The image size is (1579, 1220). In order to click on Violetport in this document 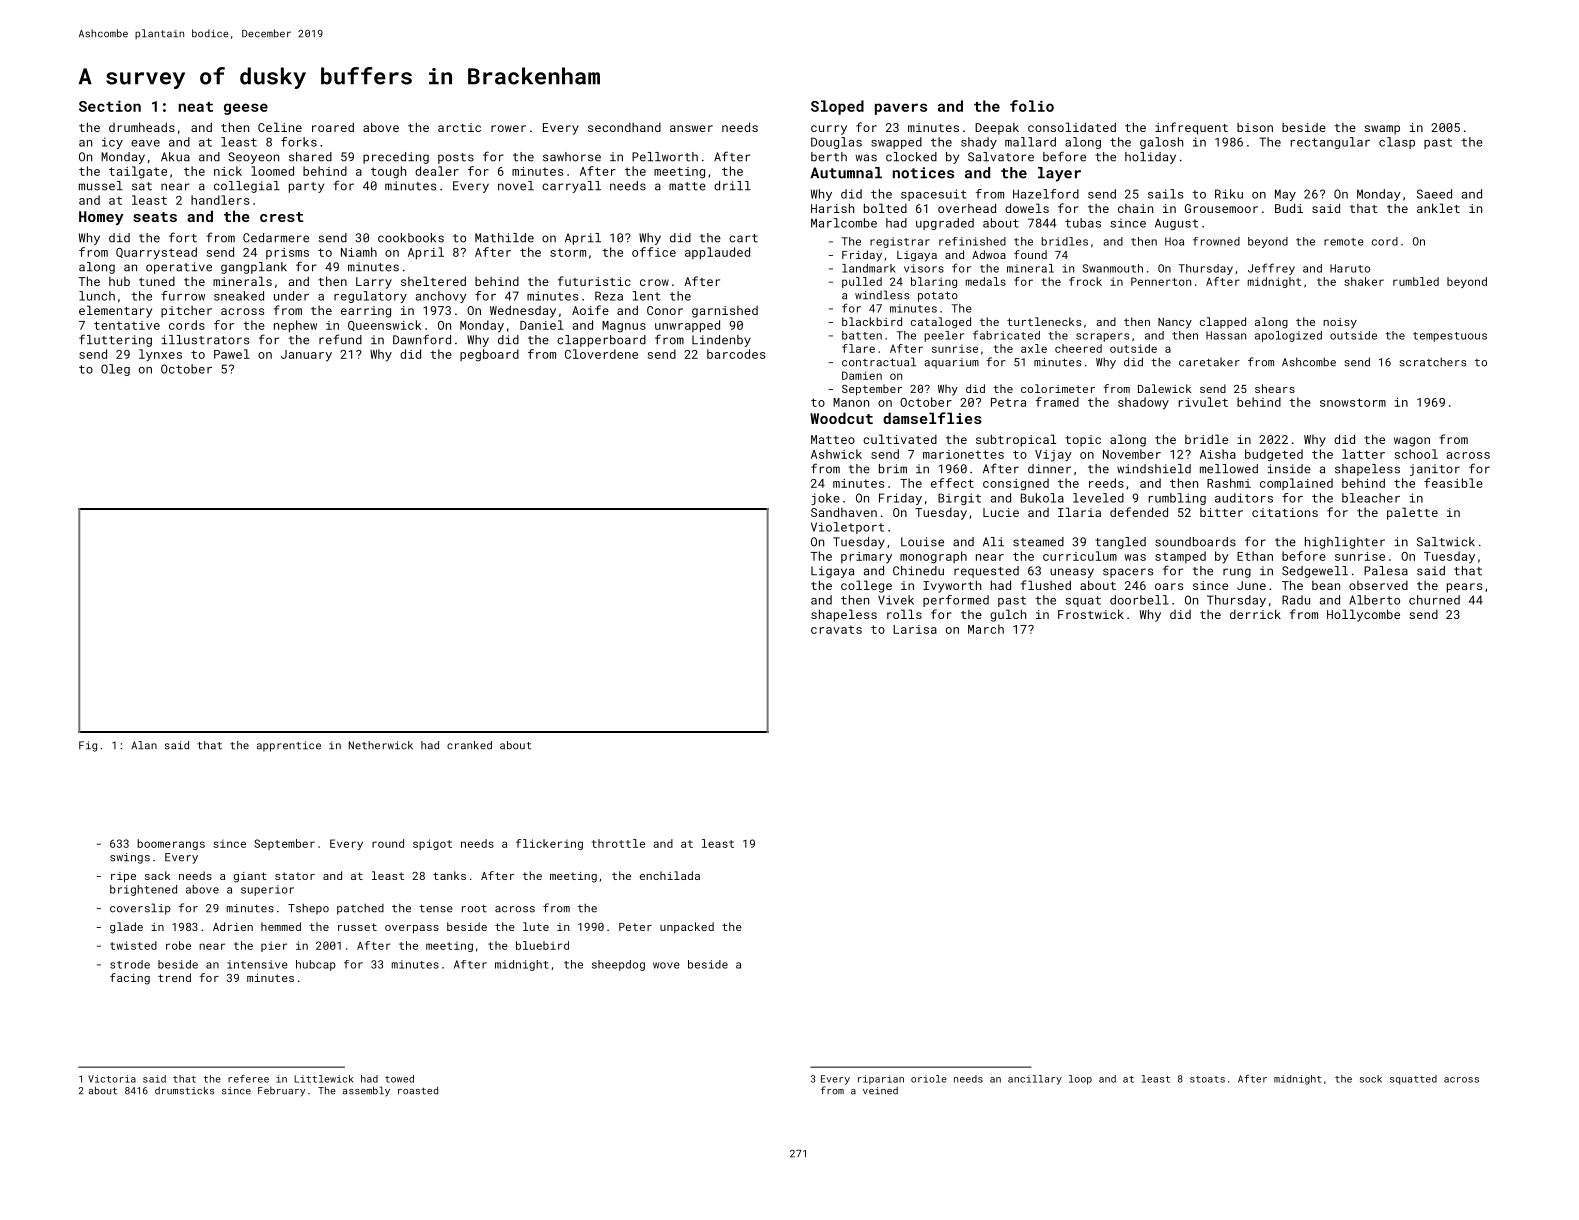, I will do `click(847, 528)`.
